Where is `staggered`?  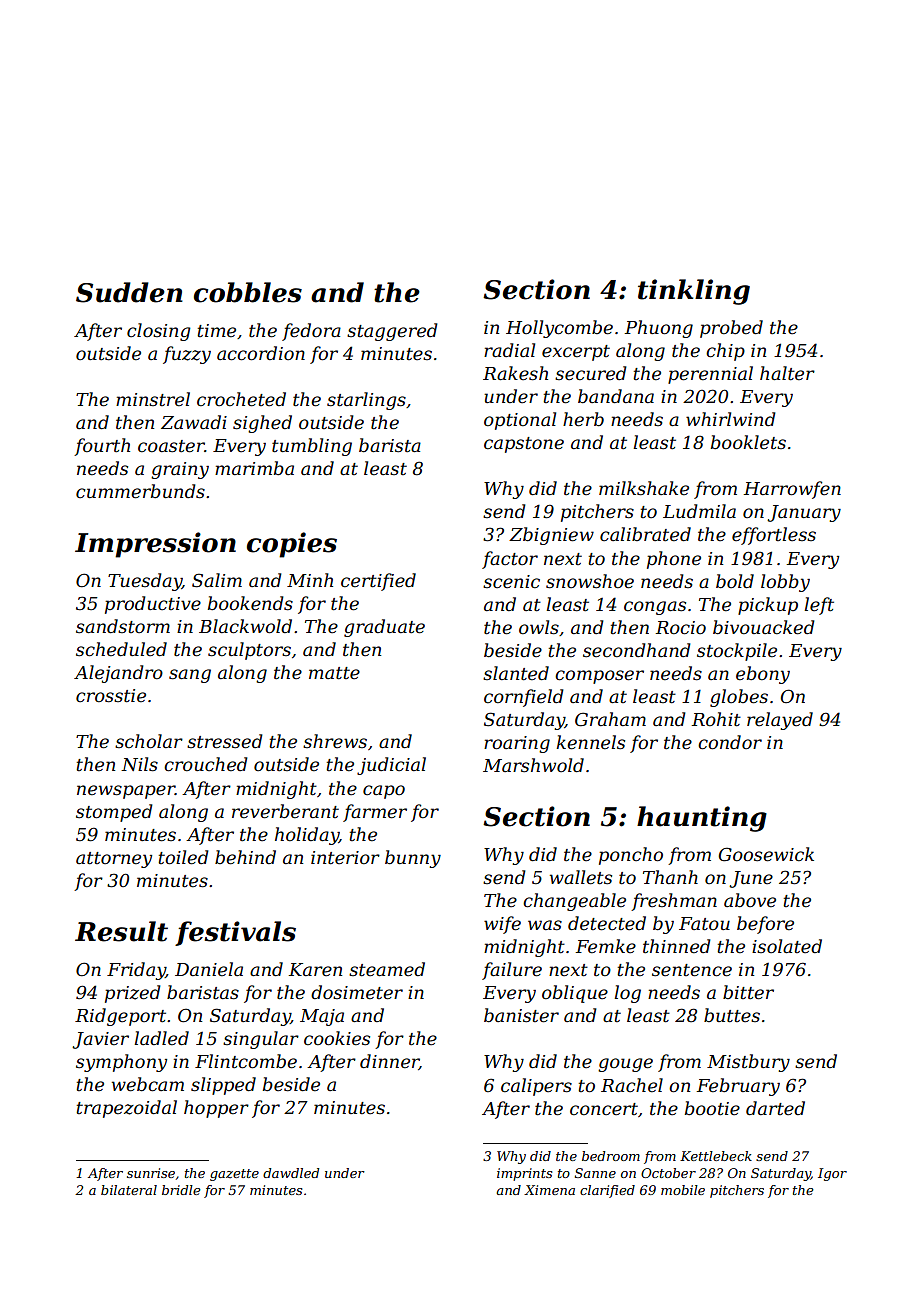
staggered is located at coordinates (392, 332).
